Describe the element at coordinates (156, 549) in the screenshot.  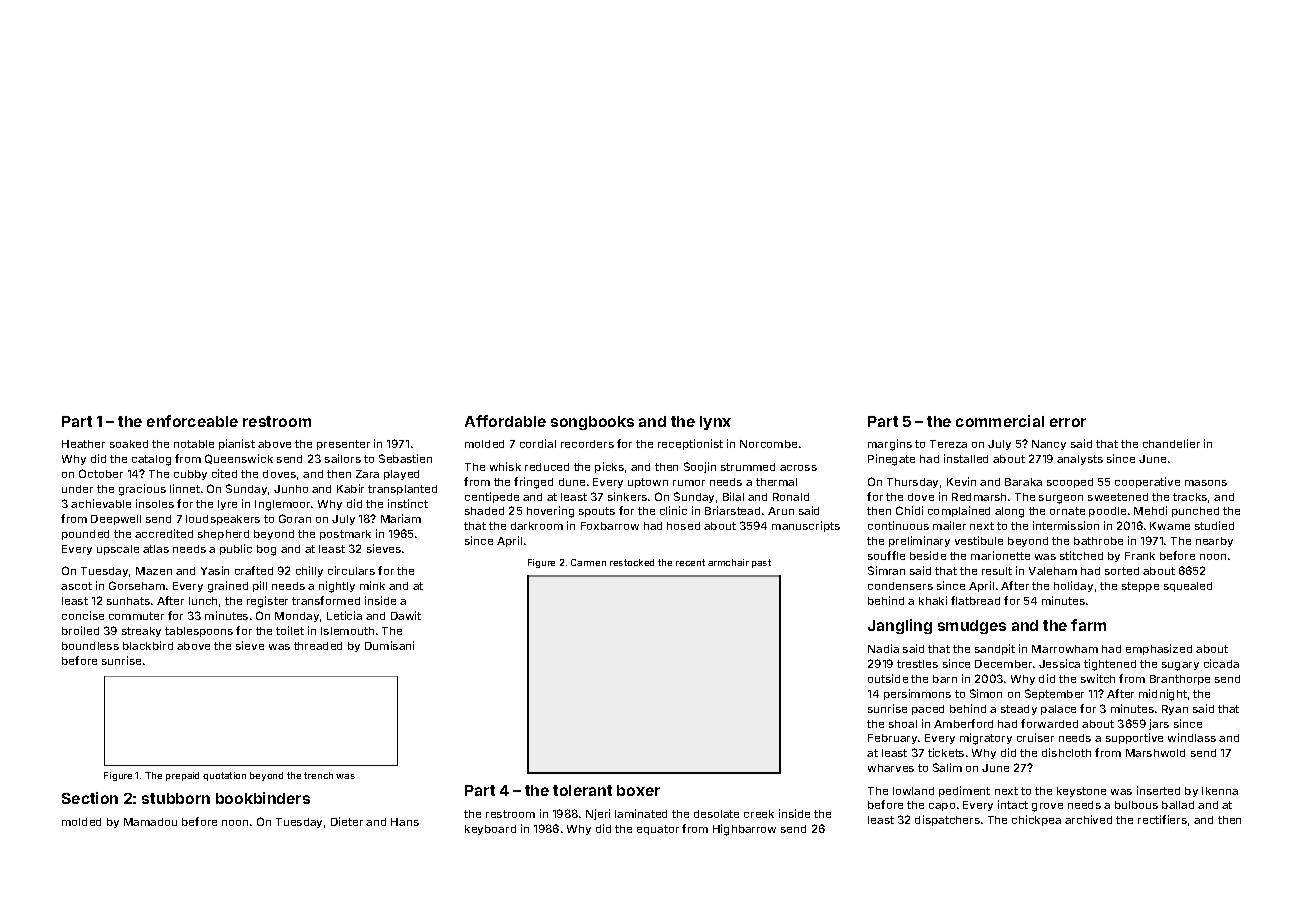
I see `atlas` at that location.
